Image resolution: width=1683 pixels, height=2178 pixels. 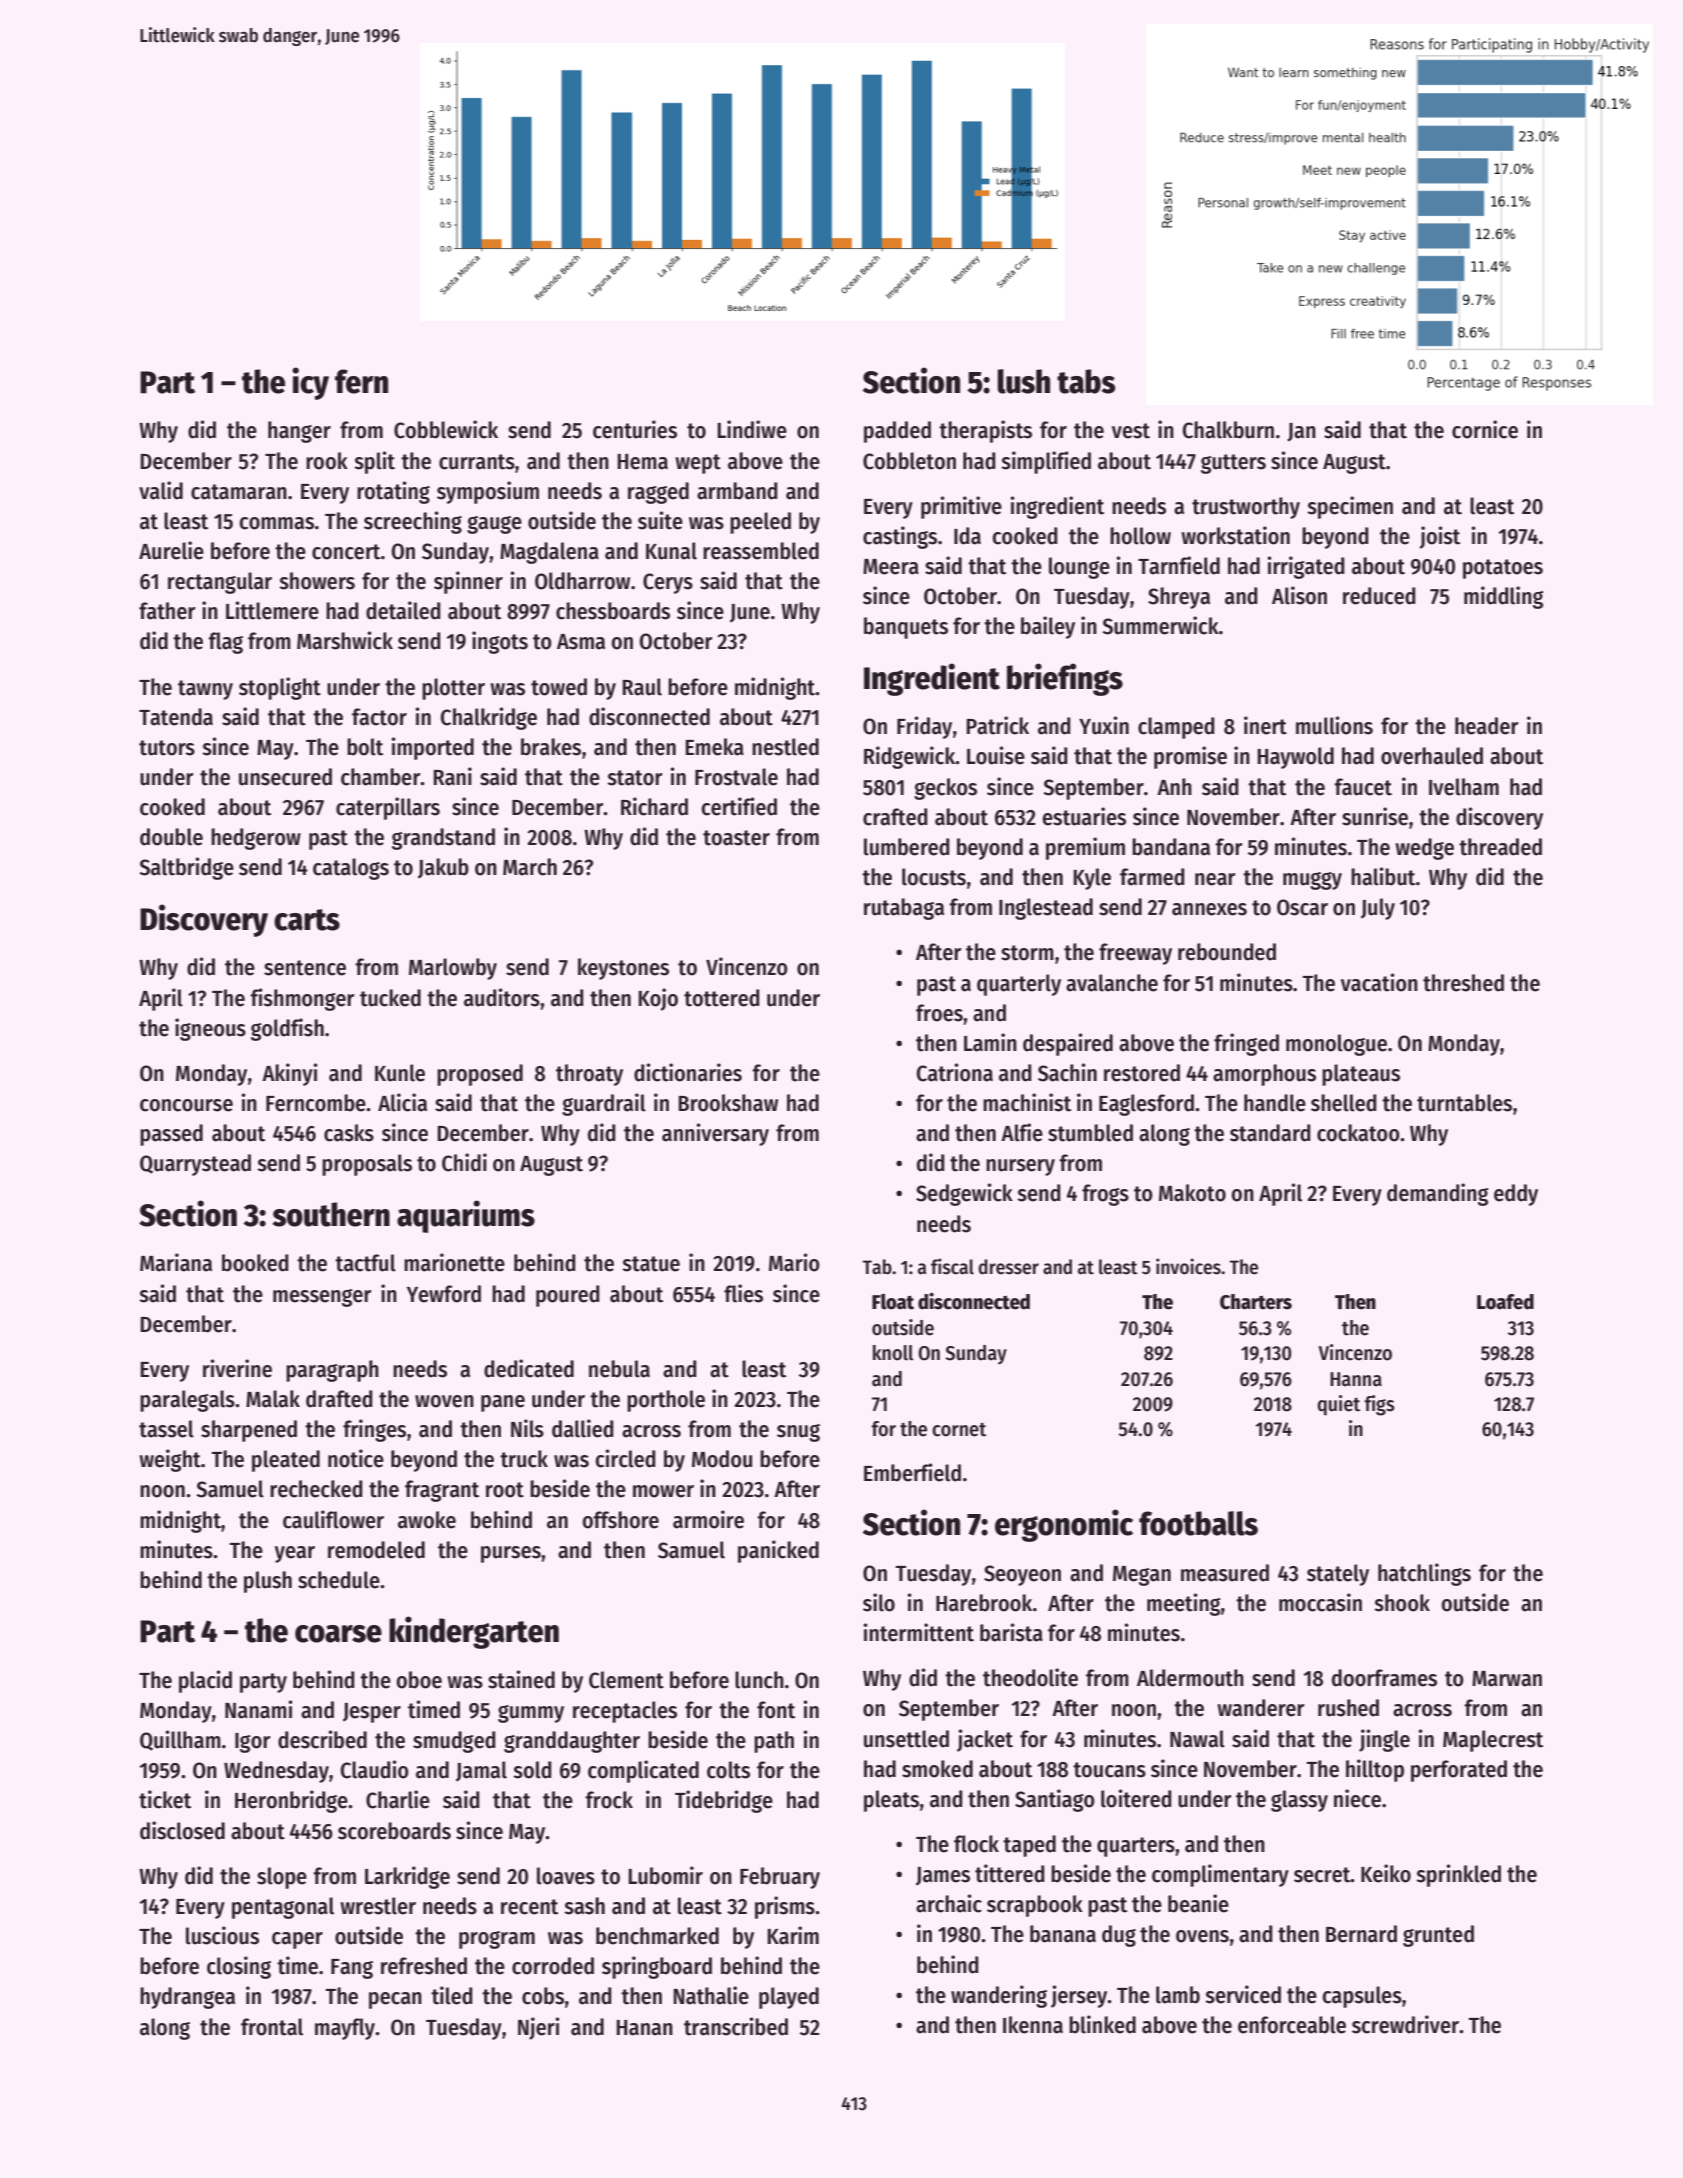 What do you see at coordinates (1227, 952) in the screenshot?
I see `rebounded` at bounding box center [1227, 952].
